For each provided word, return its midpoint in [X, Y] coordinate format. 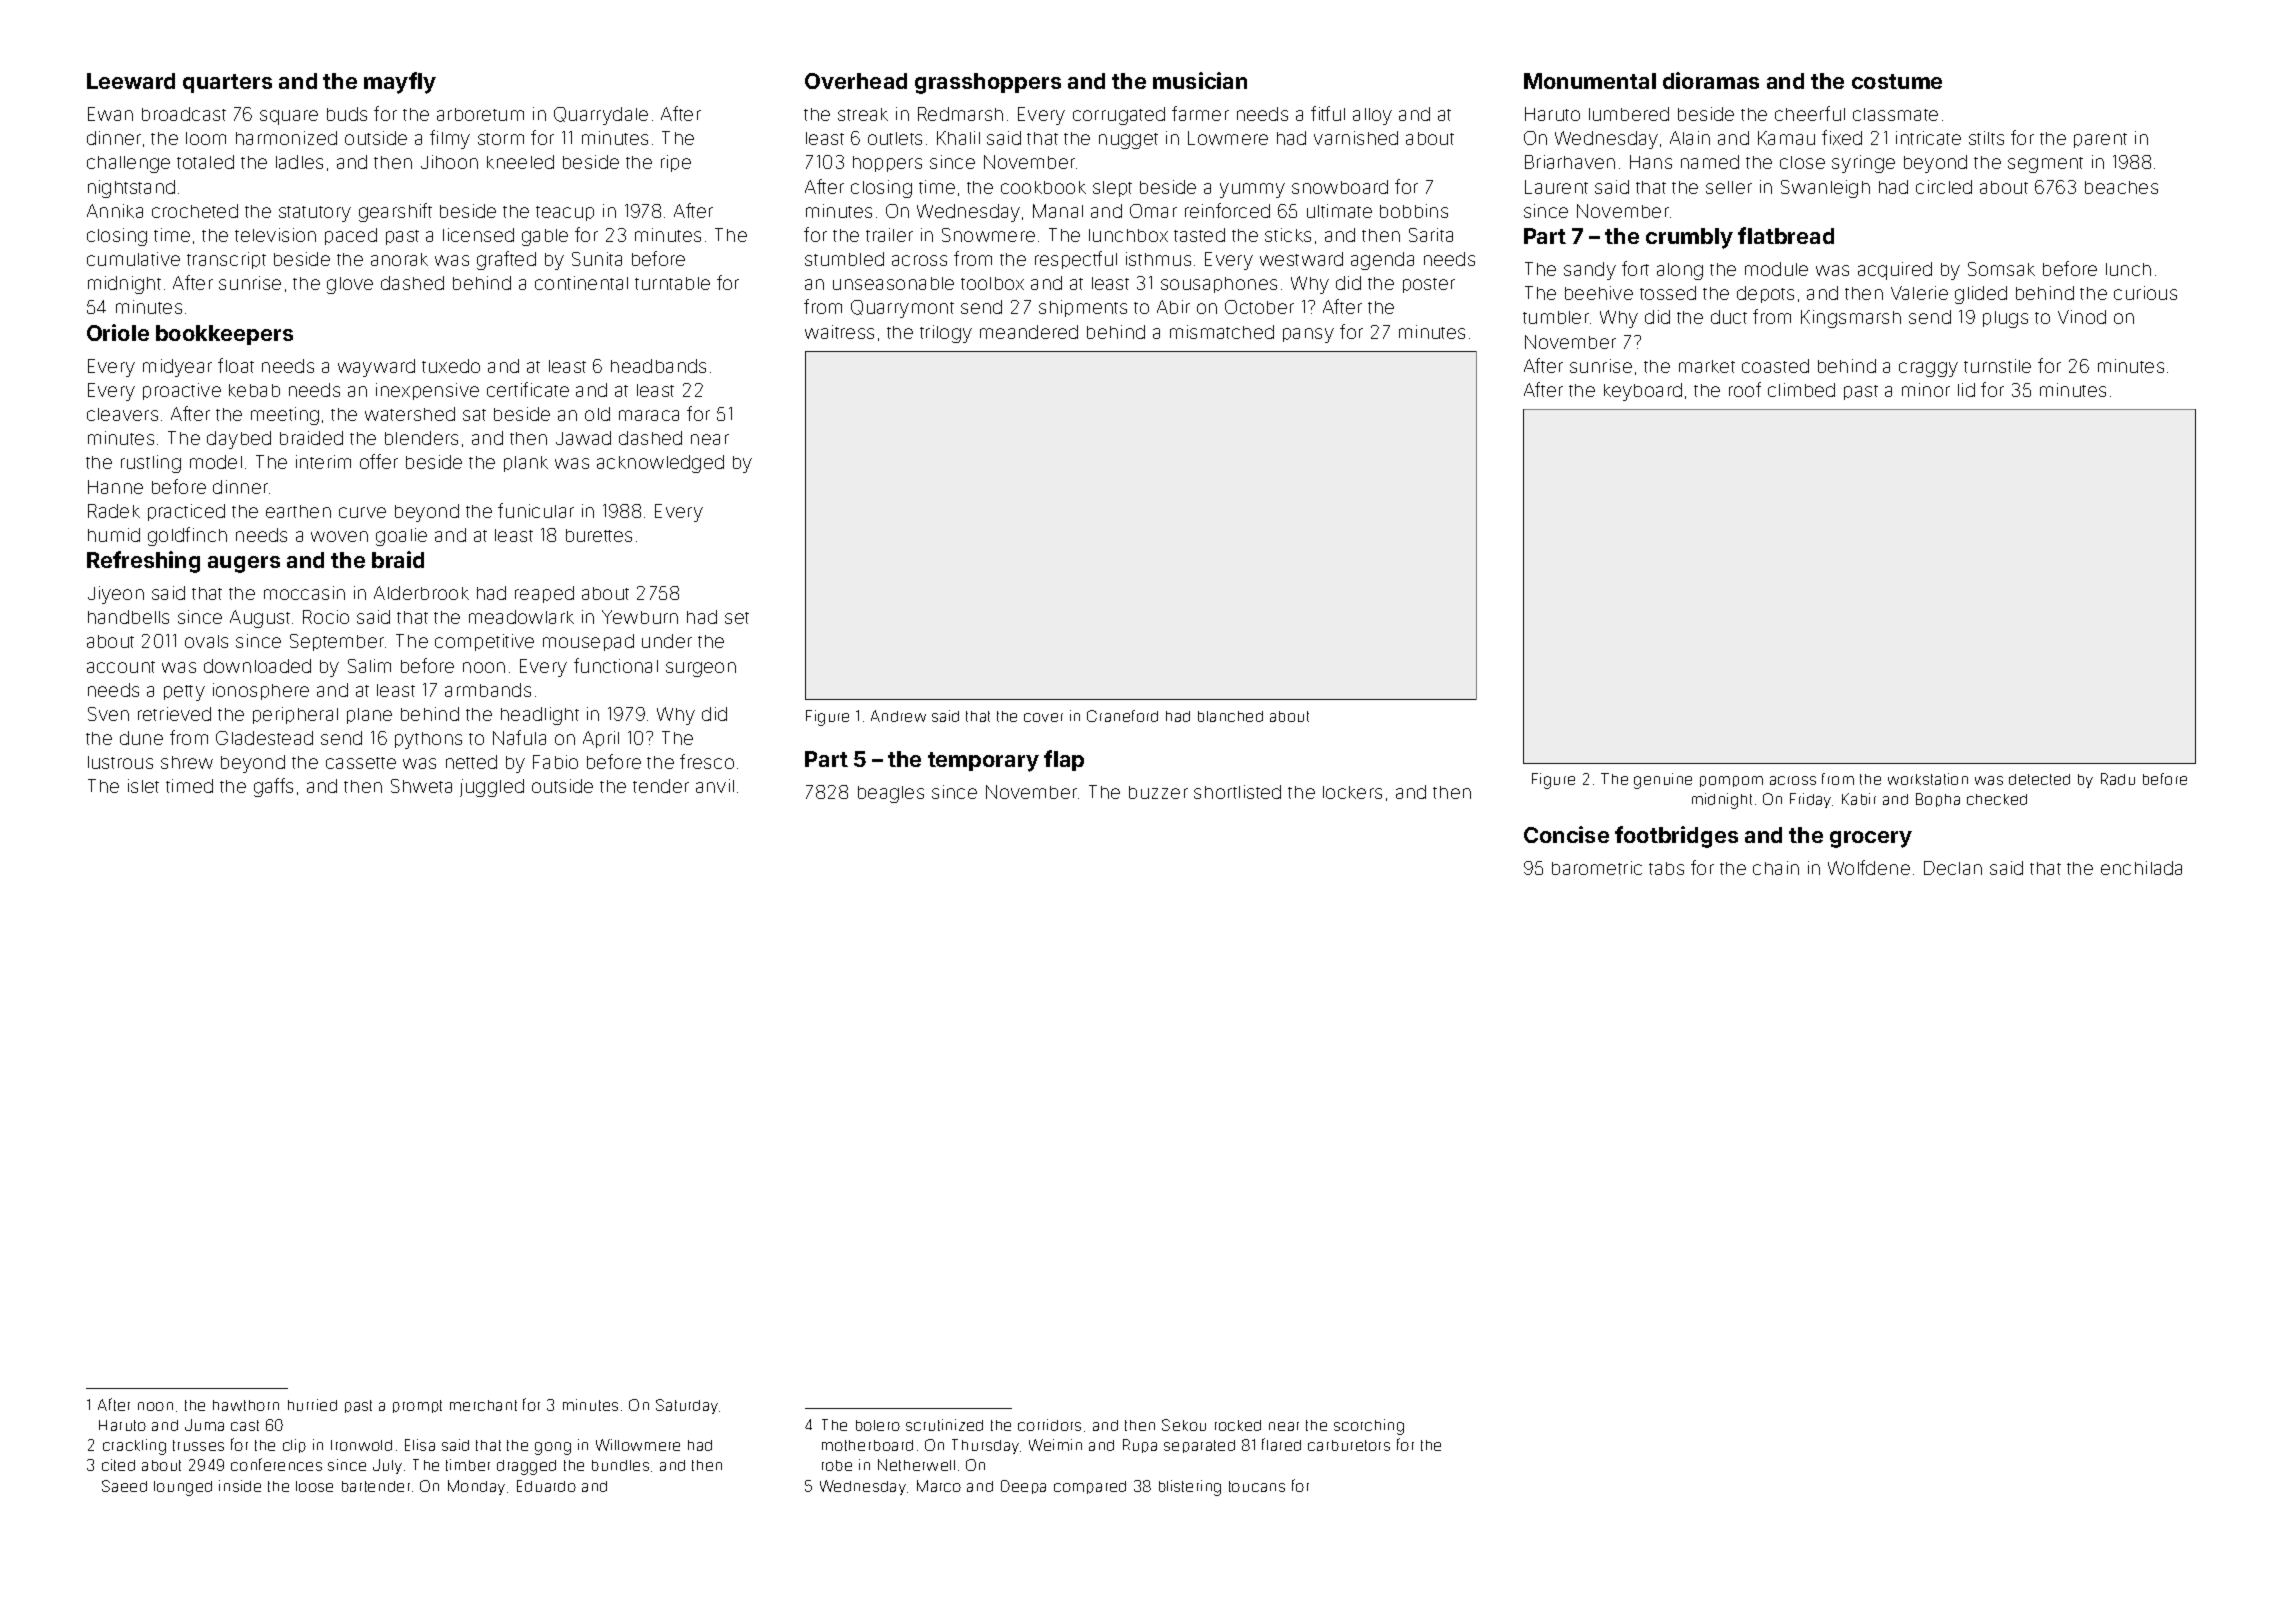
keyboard [1643, 392]
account [121, 667]
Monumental [1590, 81]
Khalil [958, 138]
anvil [715, 786]
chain [1776, 868]
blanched [1230, 716]
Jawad [583, 438]
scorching [1369, 1427]
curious [2145, 293]
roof [1745, 389]
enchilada [2141, 868]
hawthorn [246, 1405]
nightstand [131, 189]
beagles [891, 794]
